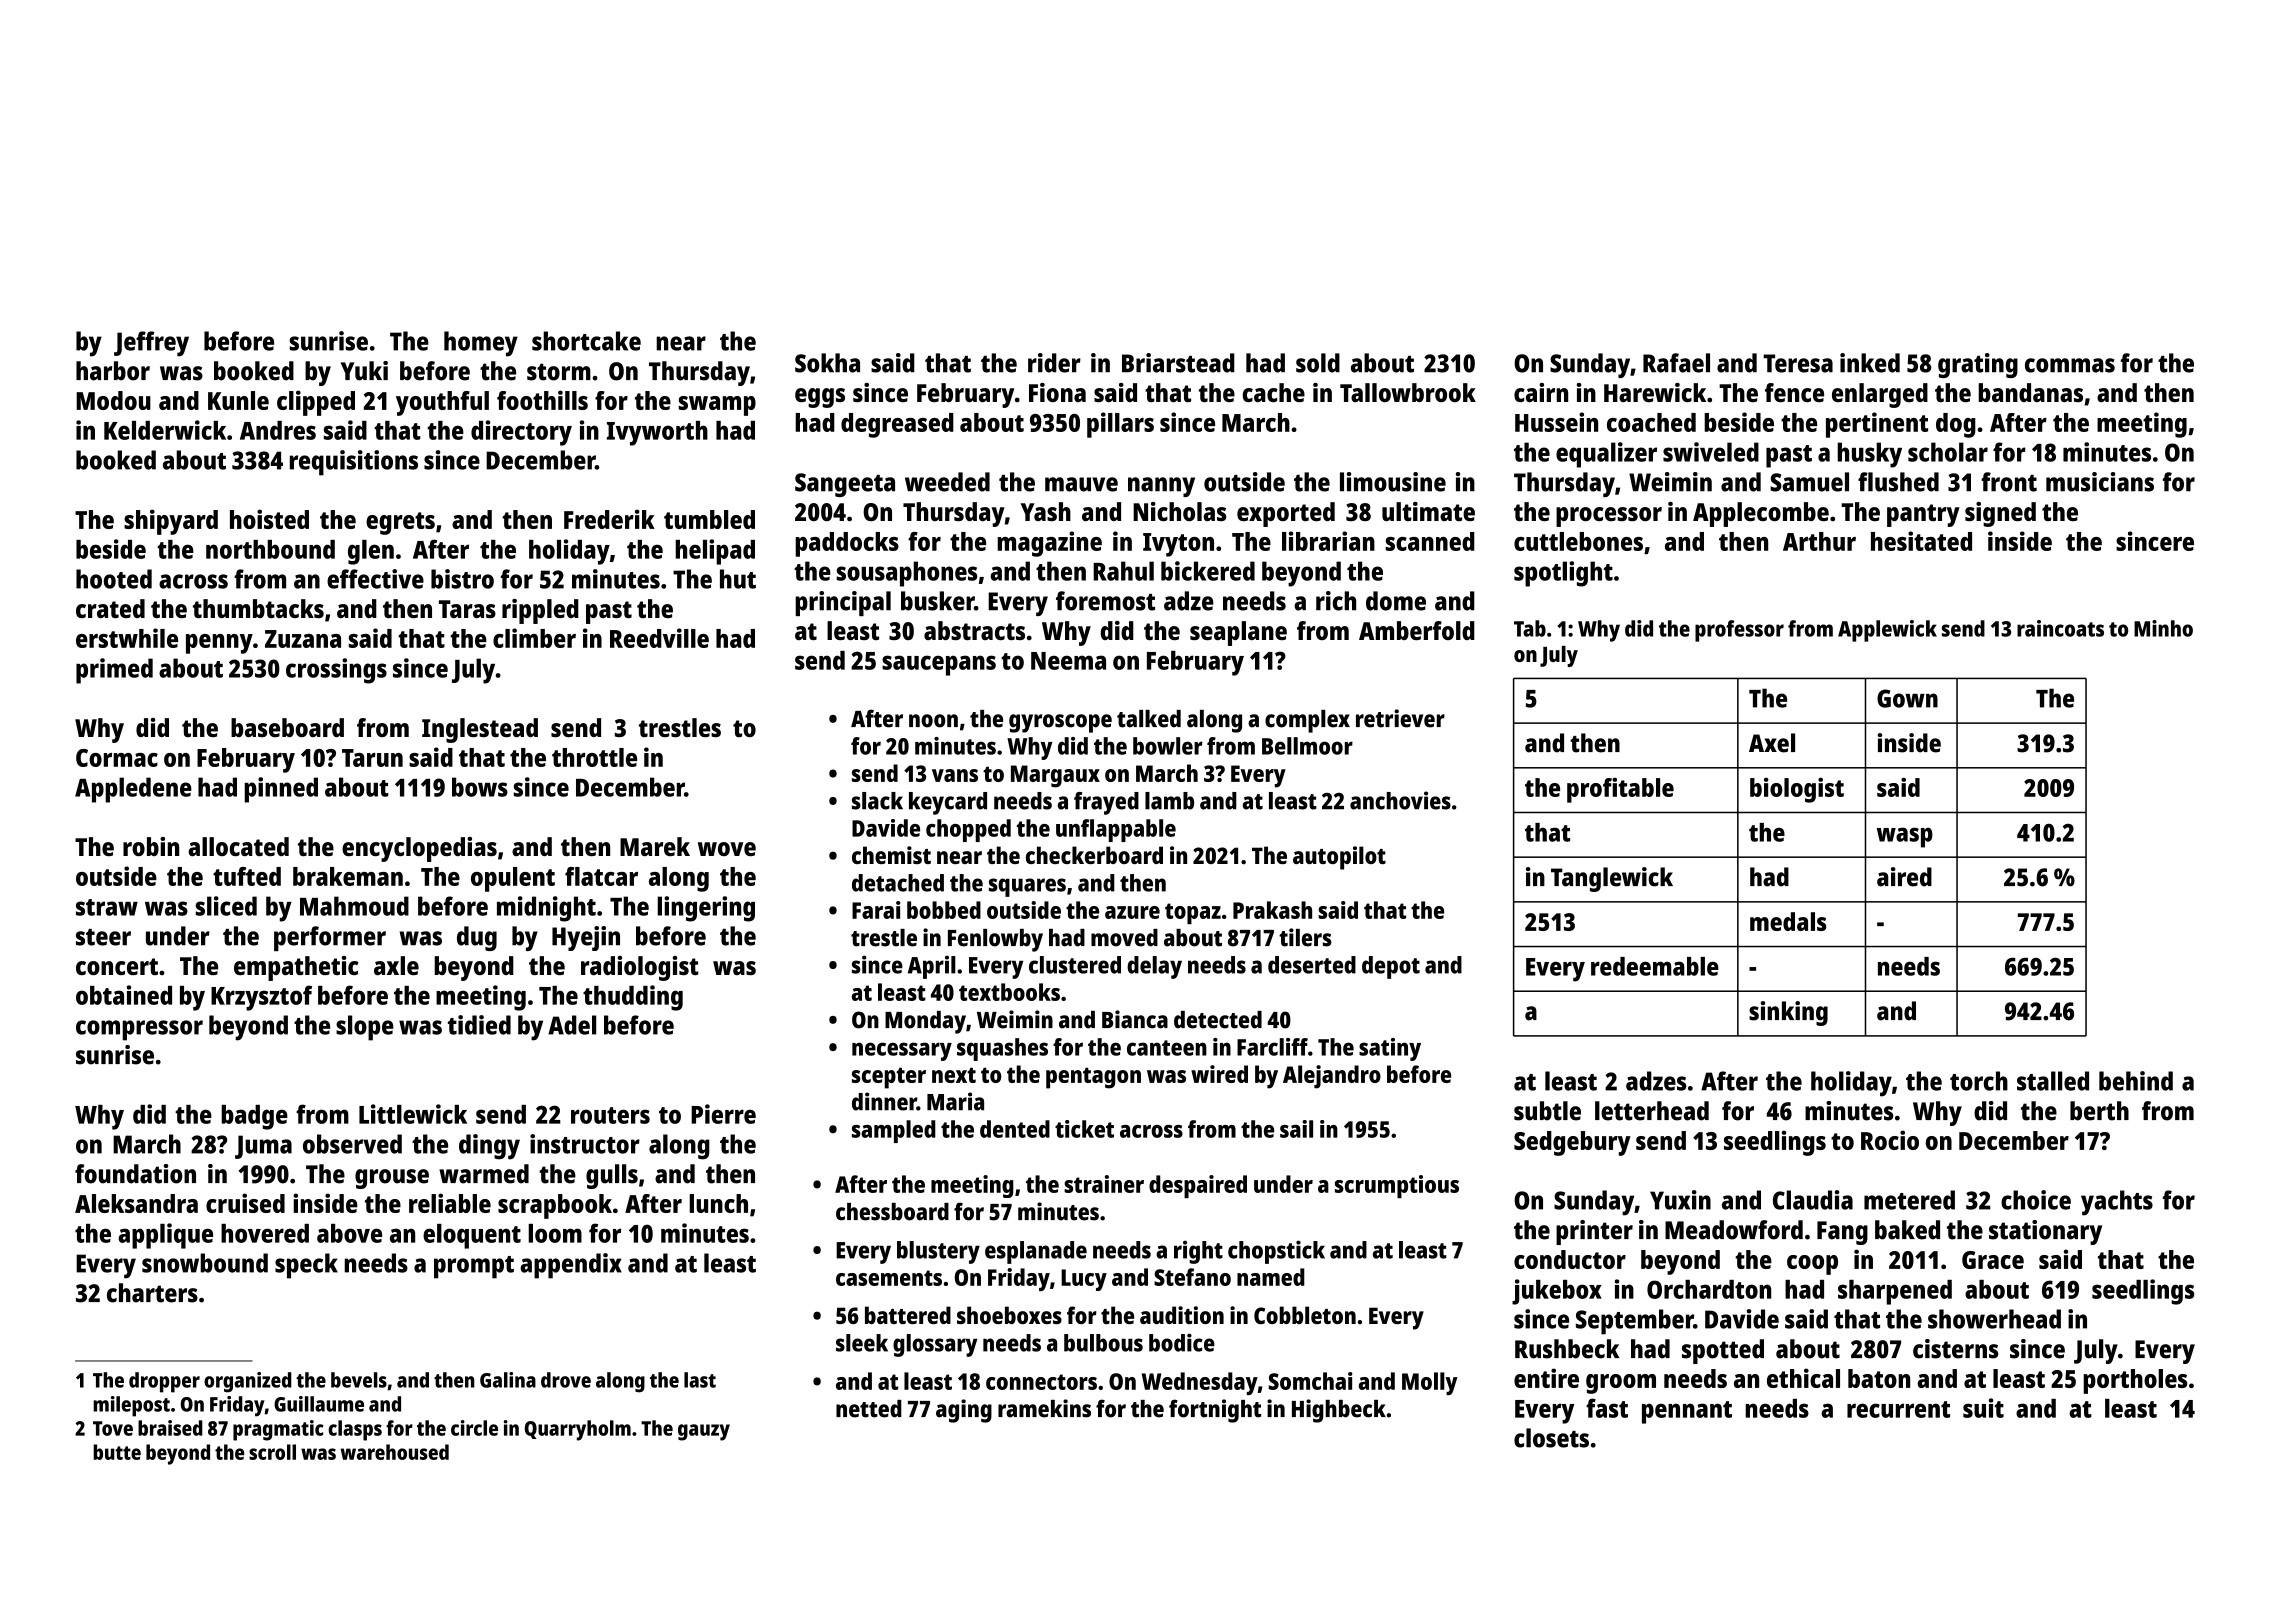  What do you see at coordinates (1907, 698) in the screenshot?
I see `Gown` at bounding box center [1907, 698].
